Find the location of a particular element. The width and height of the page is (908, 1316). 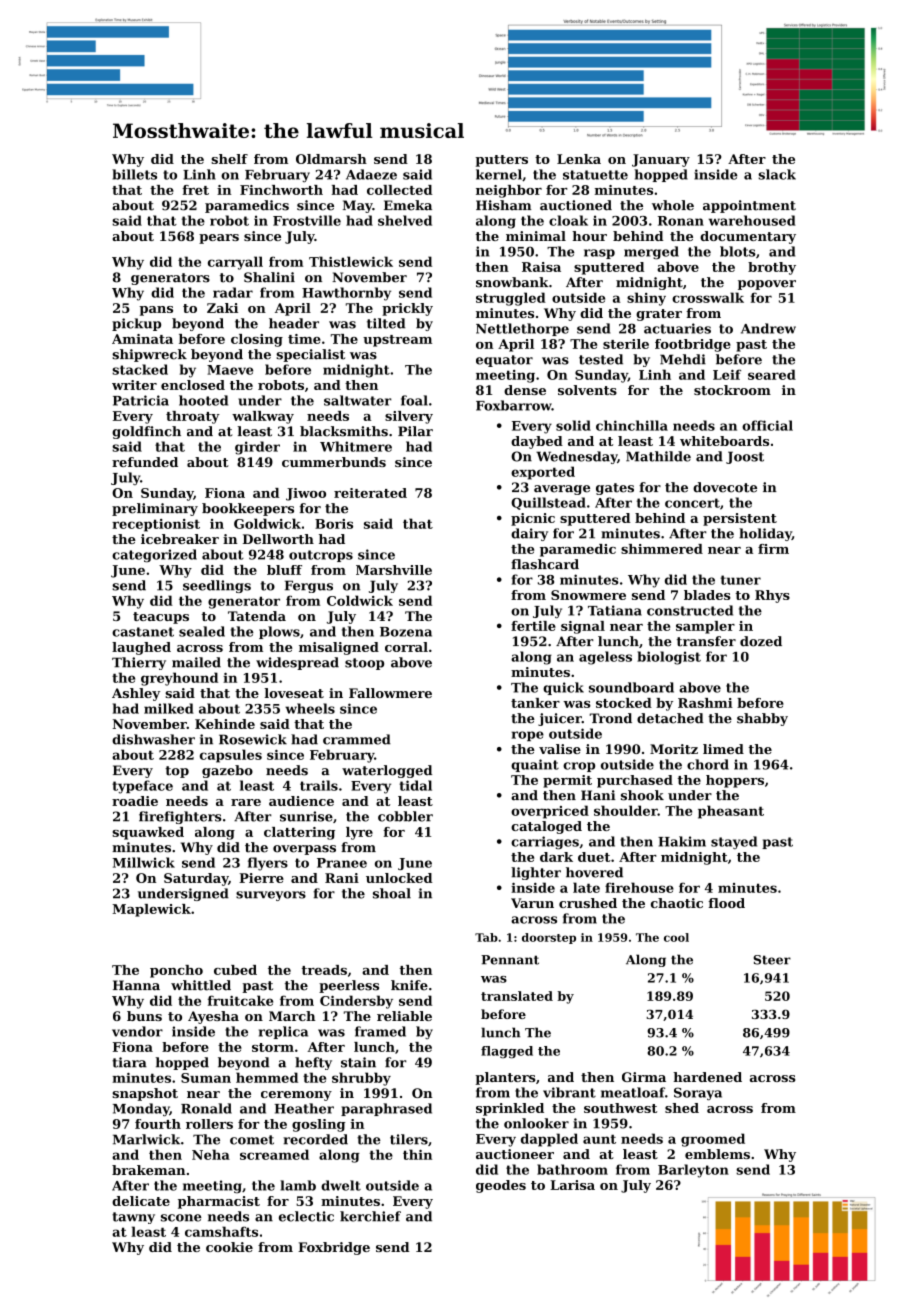

tawny is located at coordinates (133, 1218).
